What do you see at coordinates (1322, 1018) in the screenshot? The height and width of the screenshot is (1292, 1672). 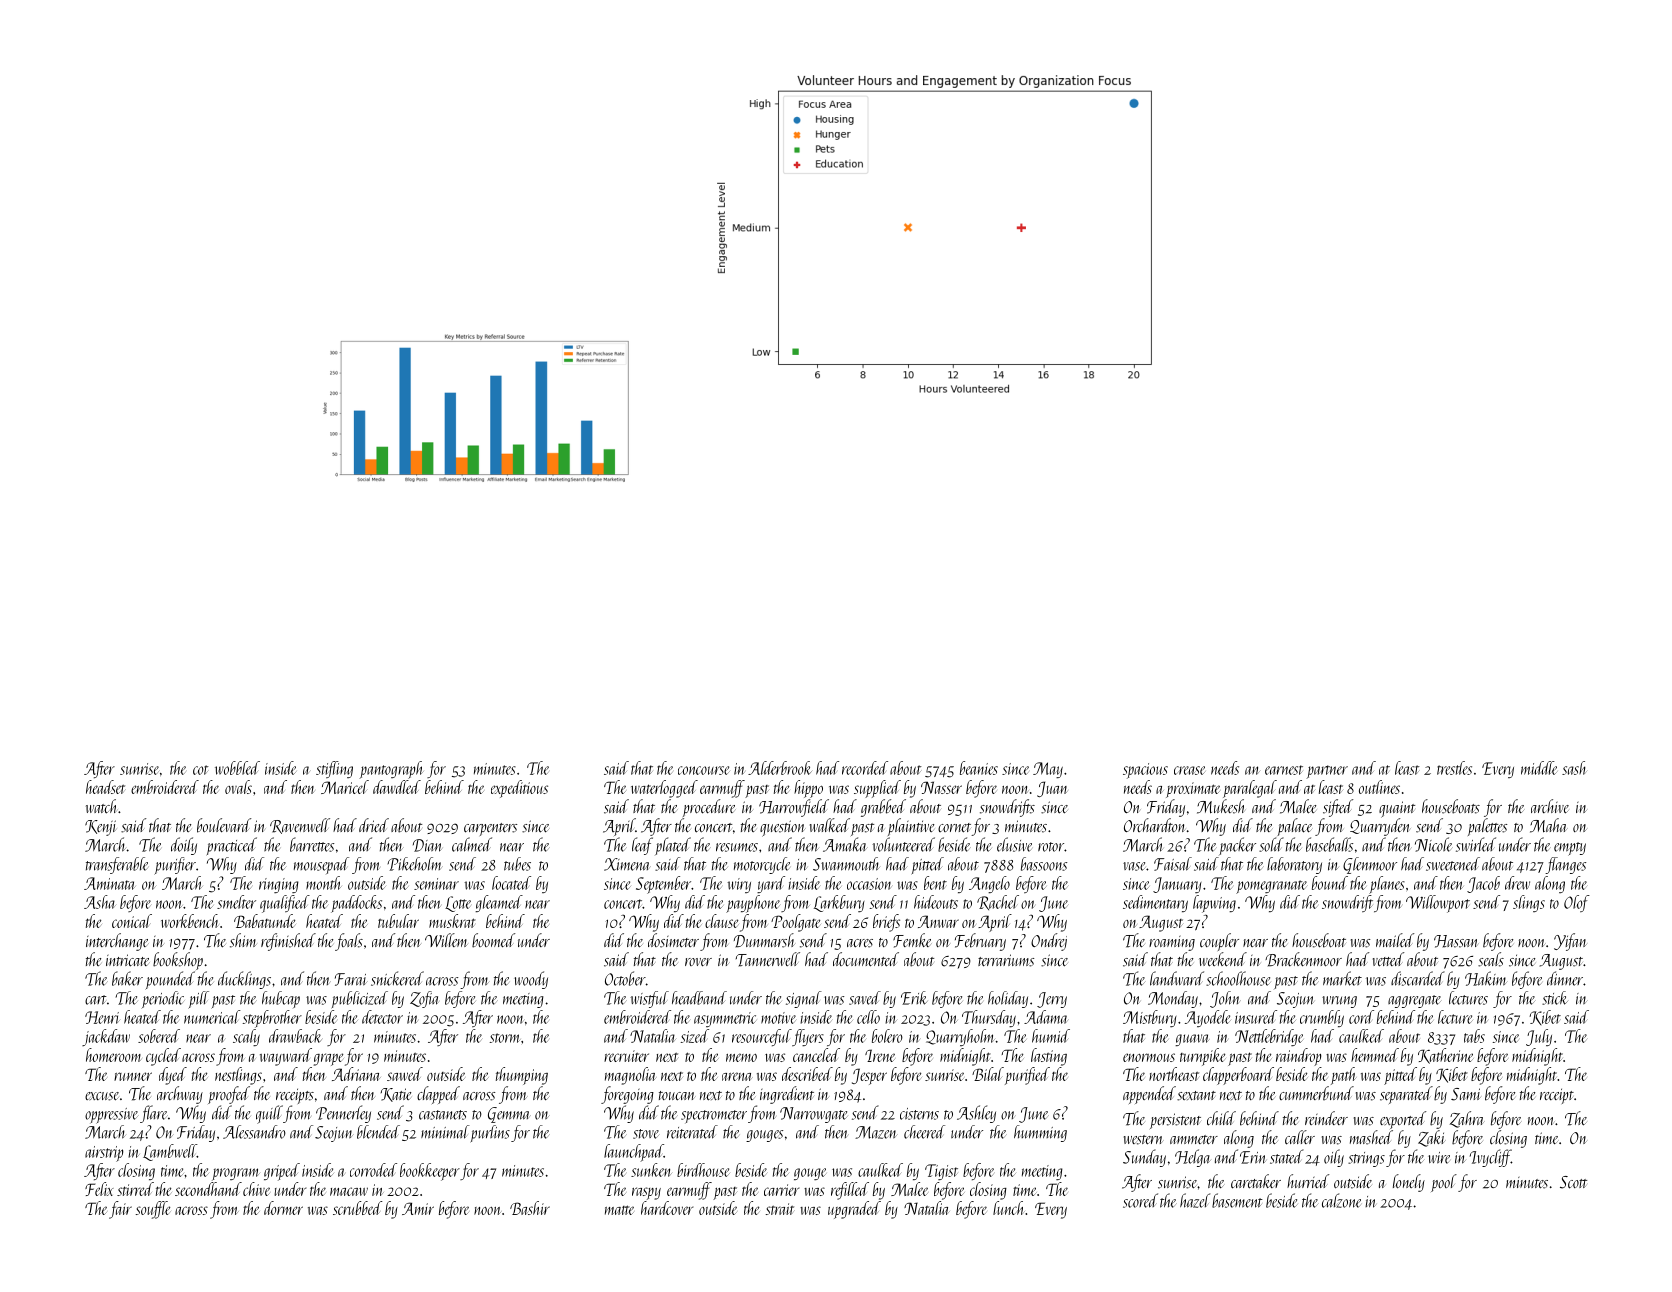 I see `crumbly` at bounding box center [1322, 1018].
